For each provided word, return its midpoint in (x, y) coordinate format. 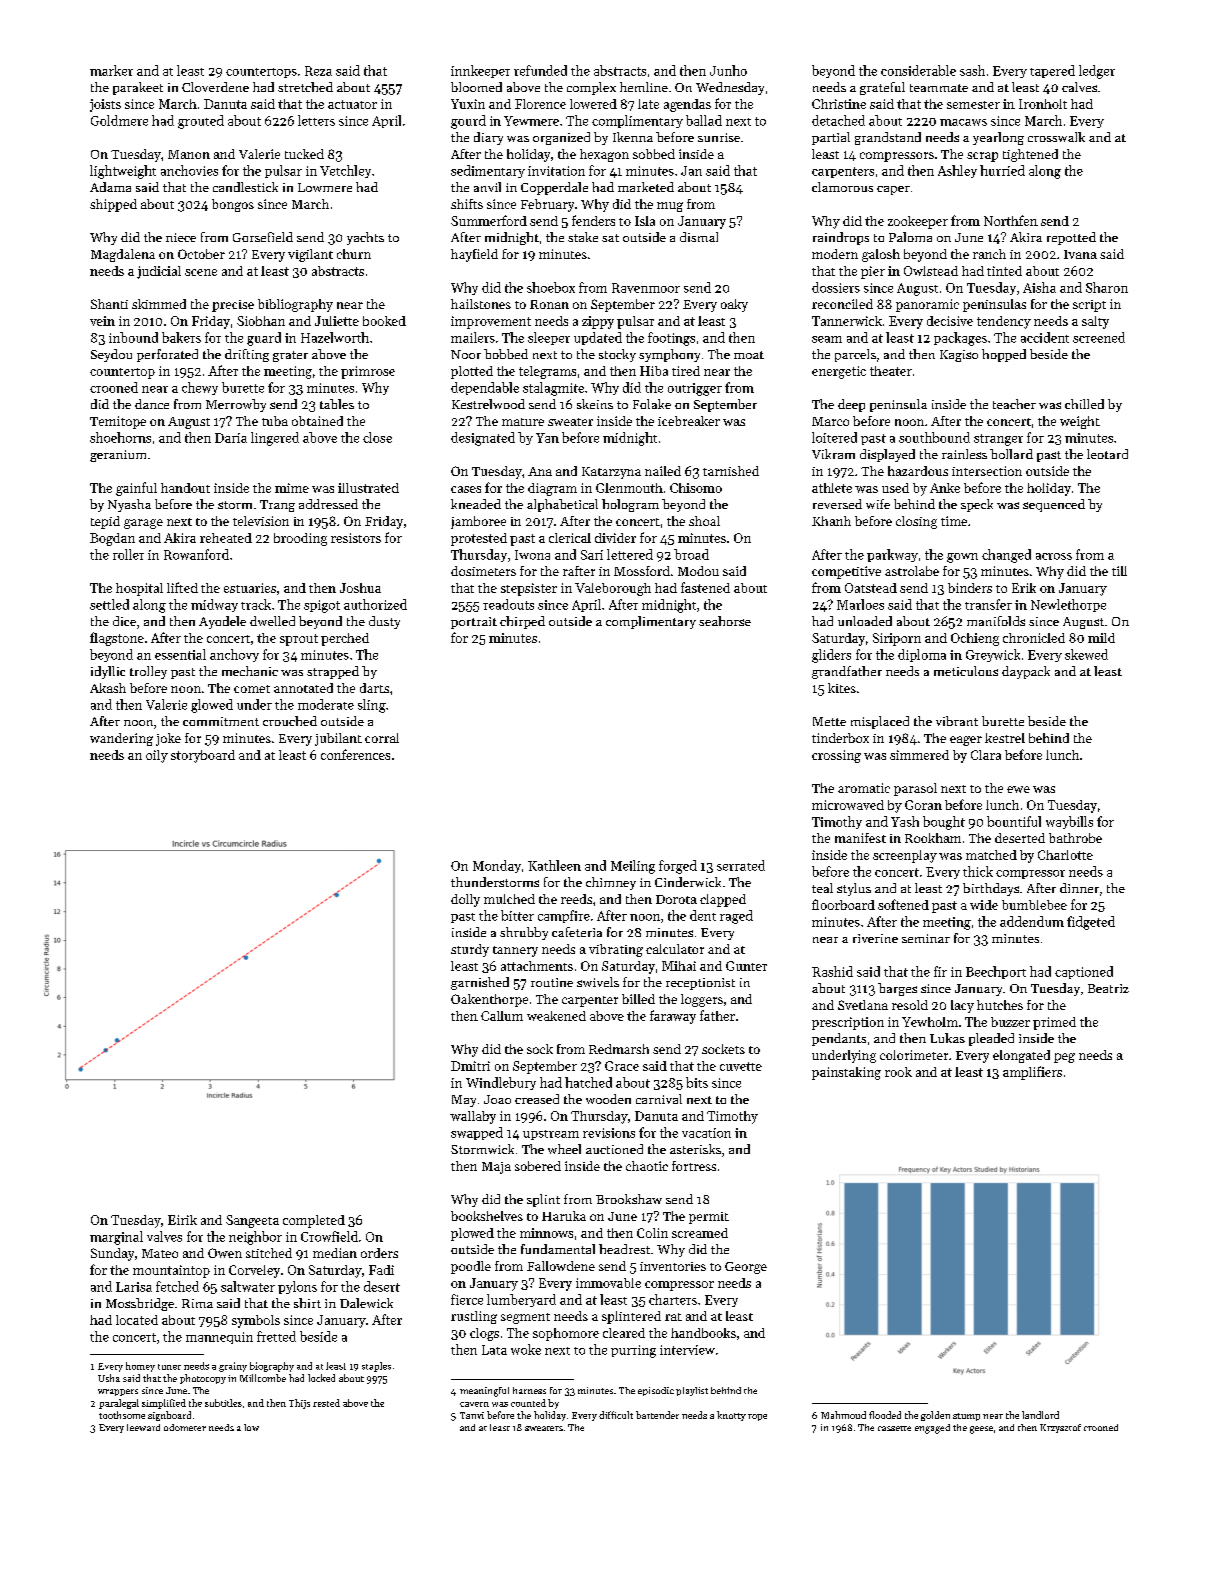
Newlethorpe (1068, 605)
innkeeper (480, 71)
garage (143, 524)
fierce (467, 1299)
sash (972, 70)
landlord (1040, 1415)
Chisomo (696, 488)
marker (111, 70)
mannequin (219, 1338)
